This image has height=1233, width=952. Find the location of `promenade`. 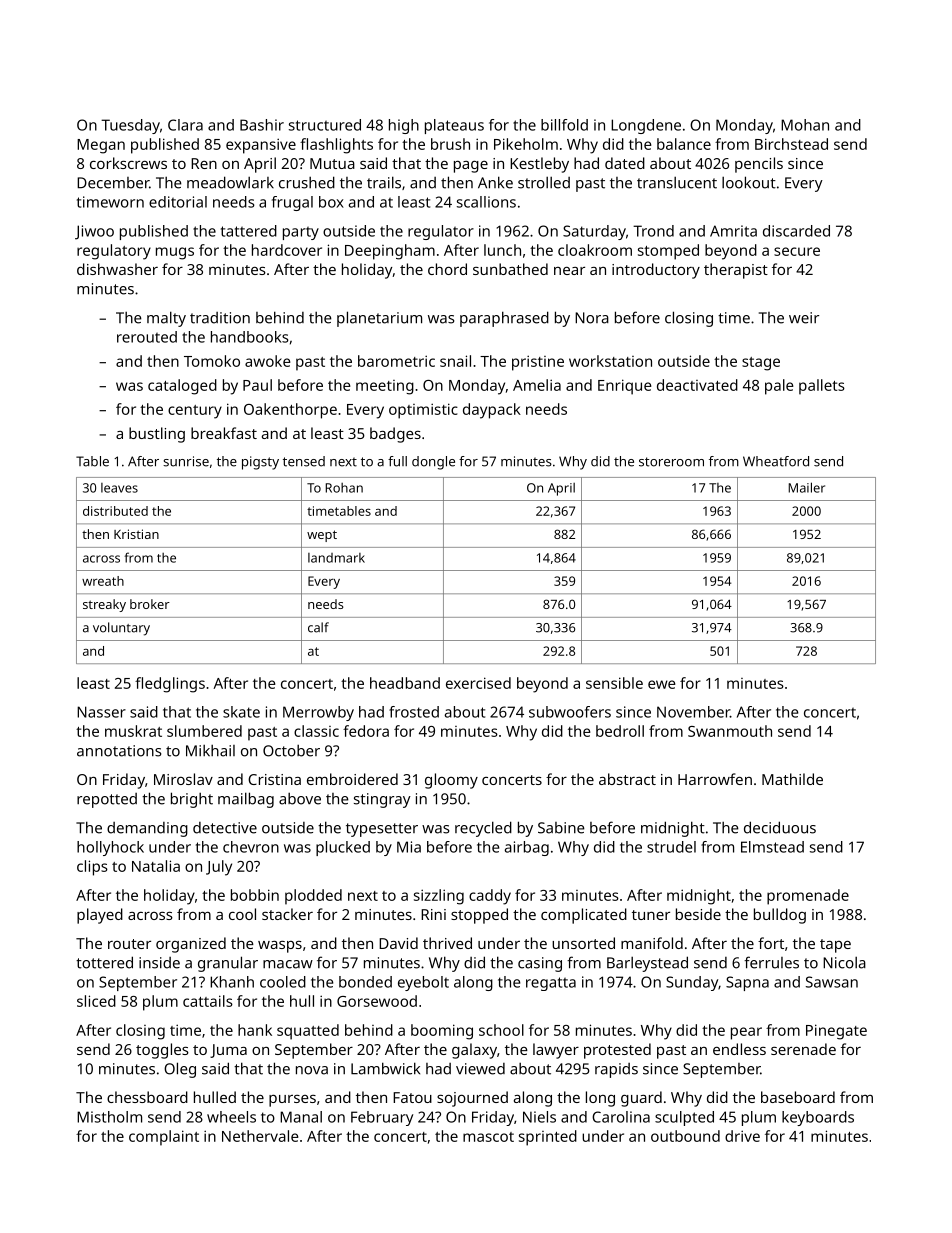

promenade is located at coordinates (808, 897).
